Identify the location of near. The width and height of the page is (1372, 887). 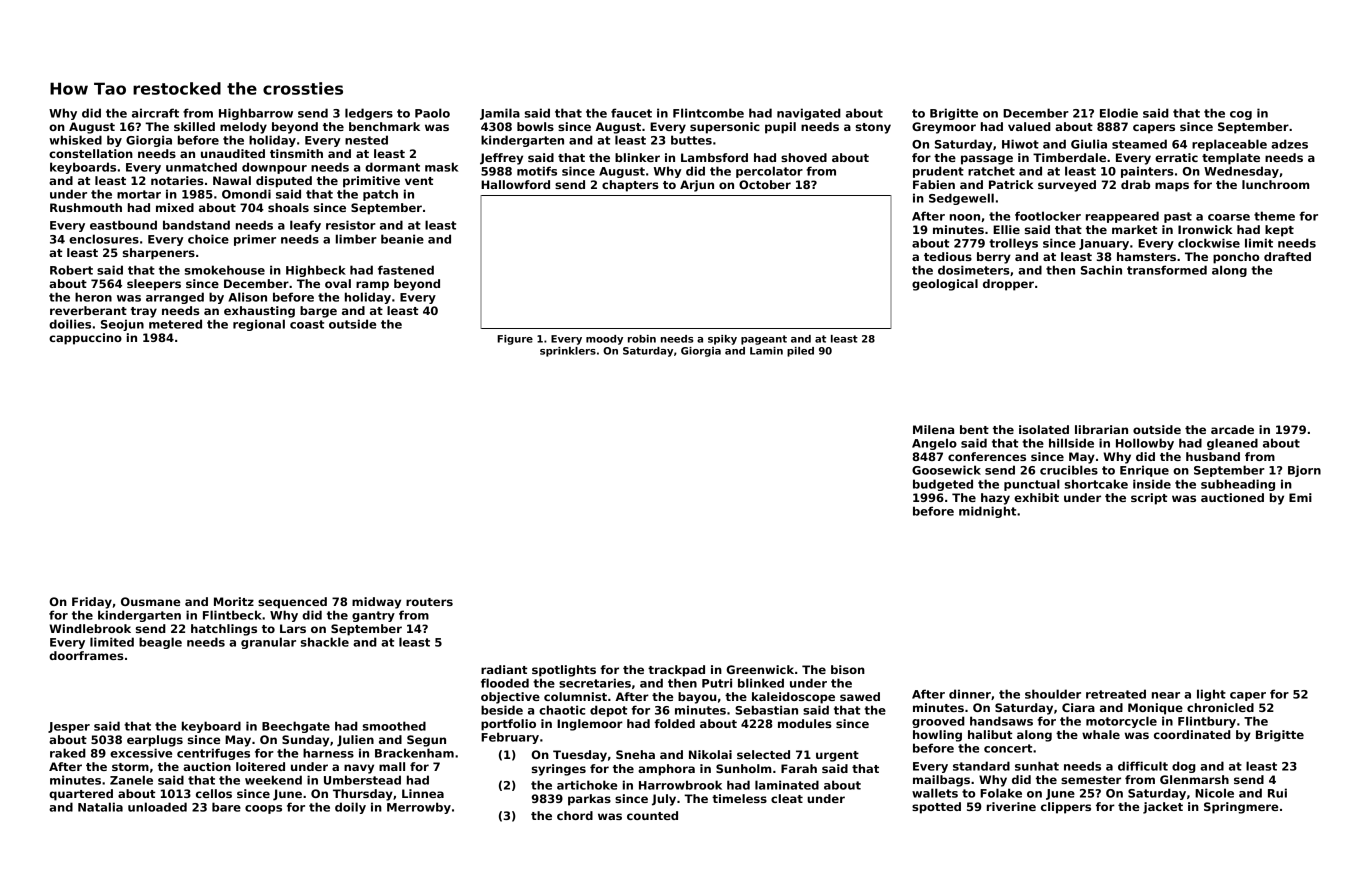
(1166, 695).
